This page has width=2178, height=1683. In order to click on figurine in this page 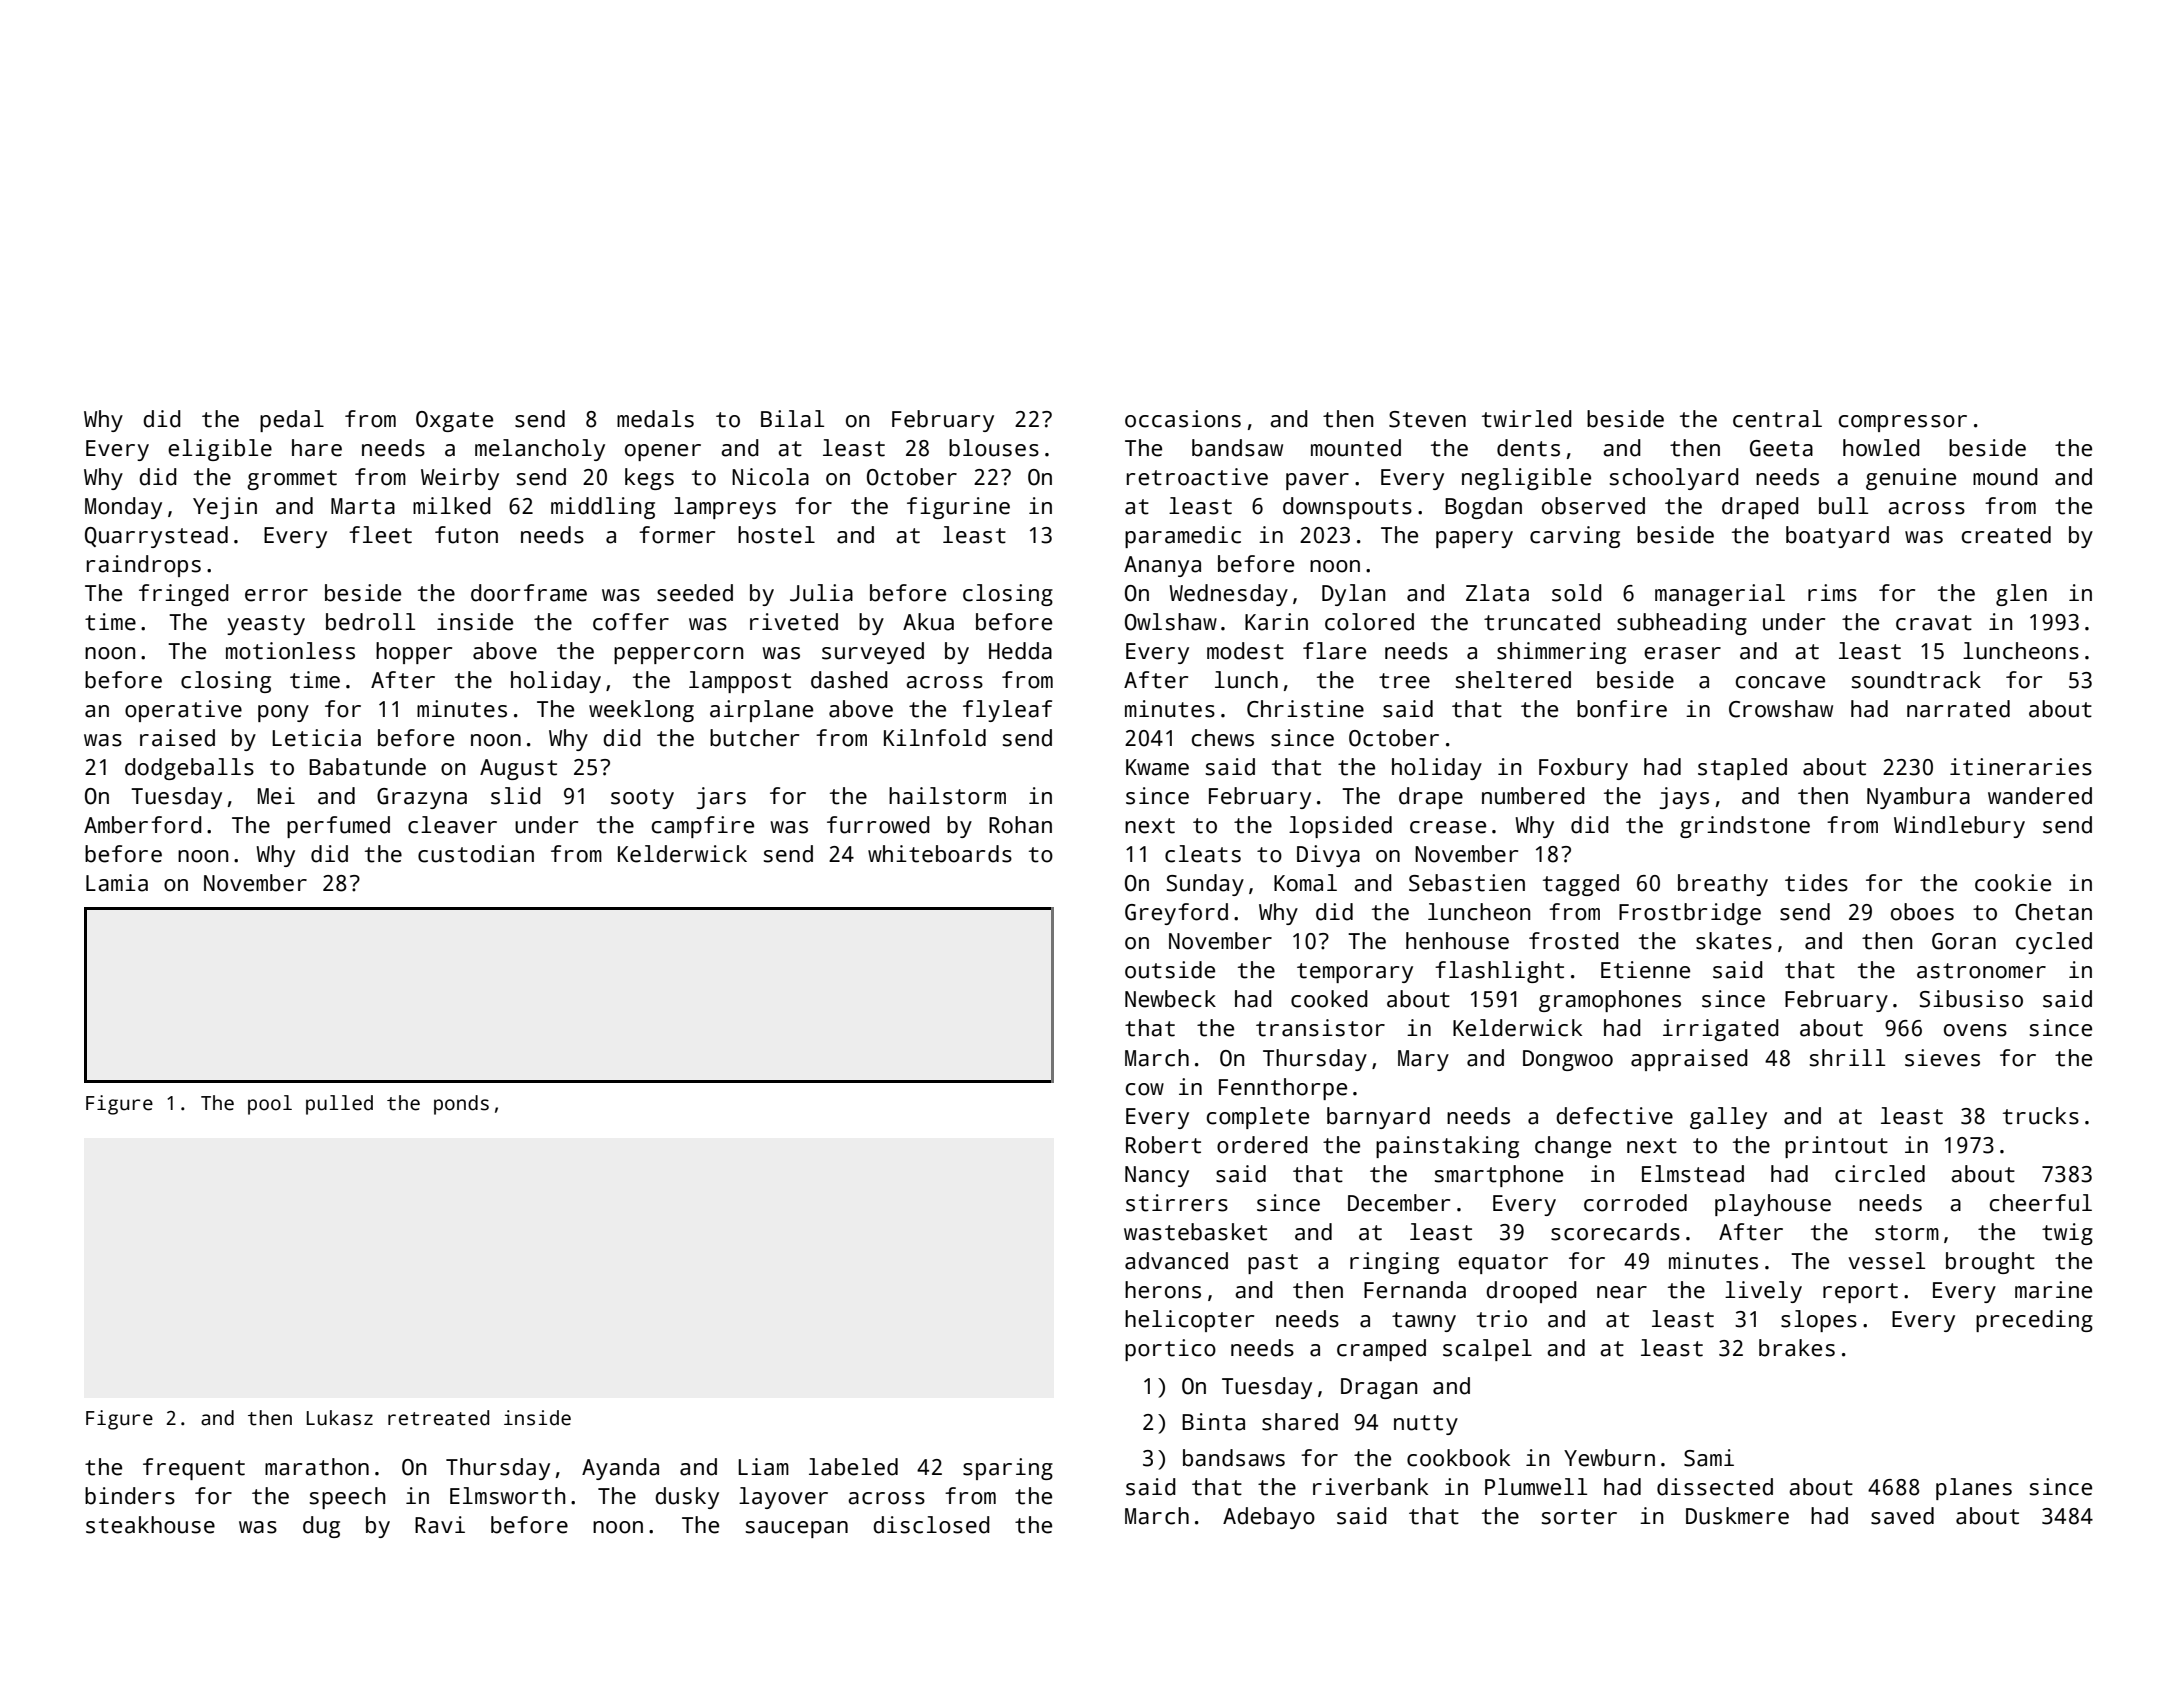, I will do `click(958, 508)`.
